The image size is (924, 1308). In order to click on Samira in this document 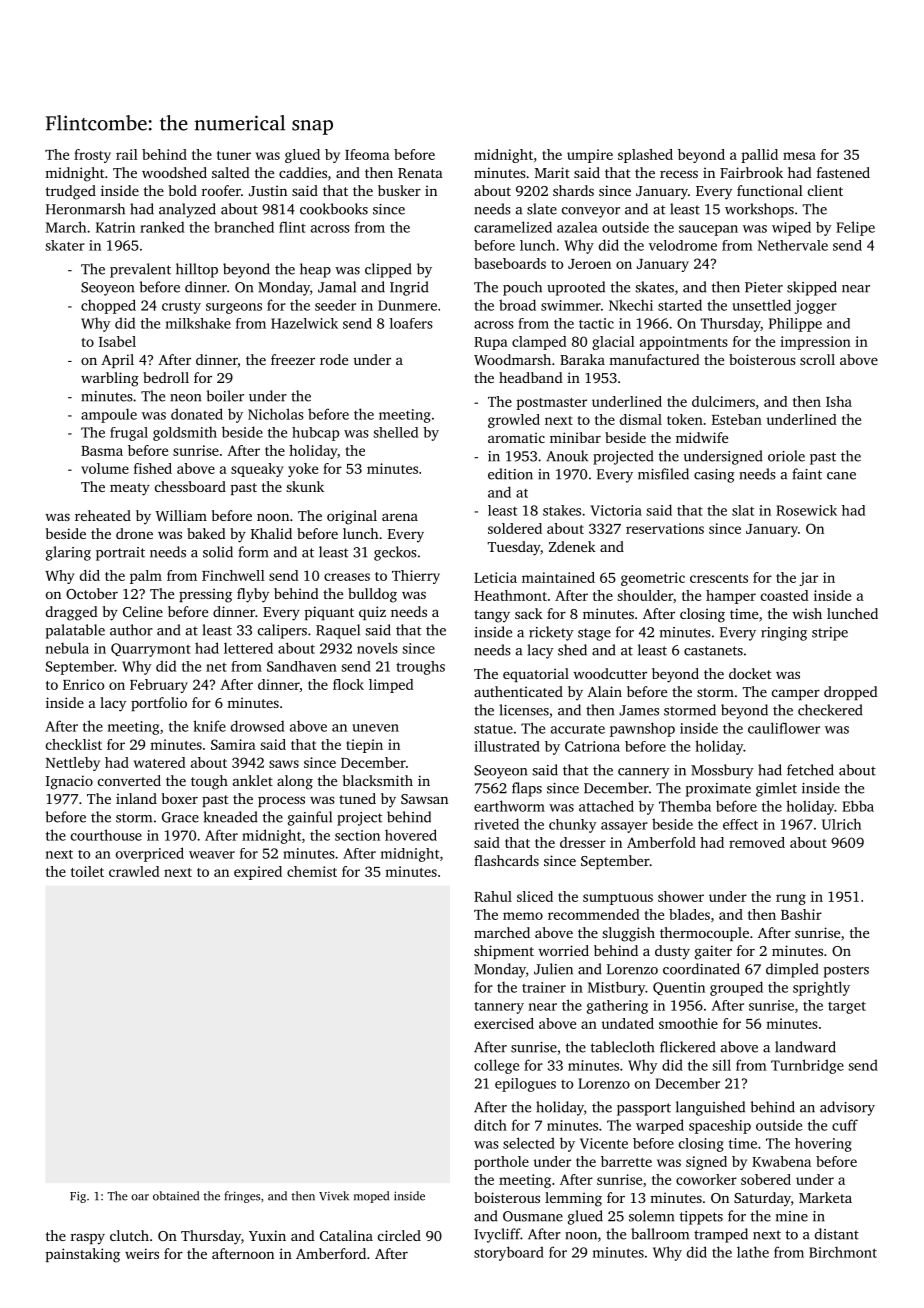, I will do `click(233, 744)`.
